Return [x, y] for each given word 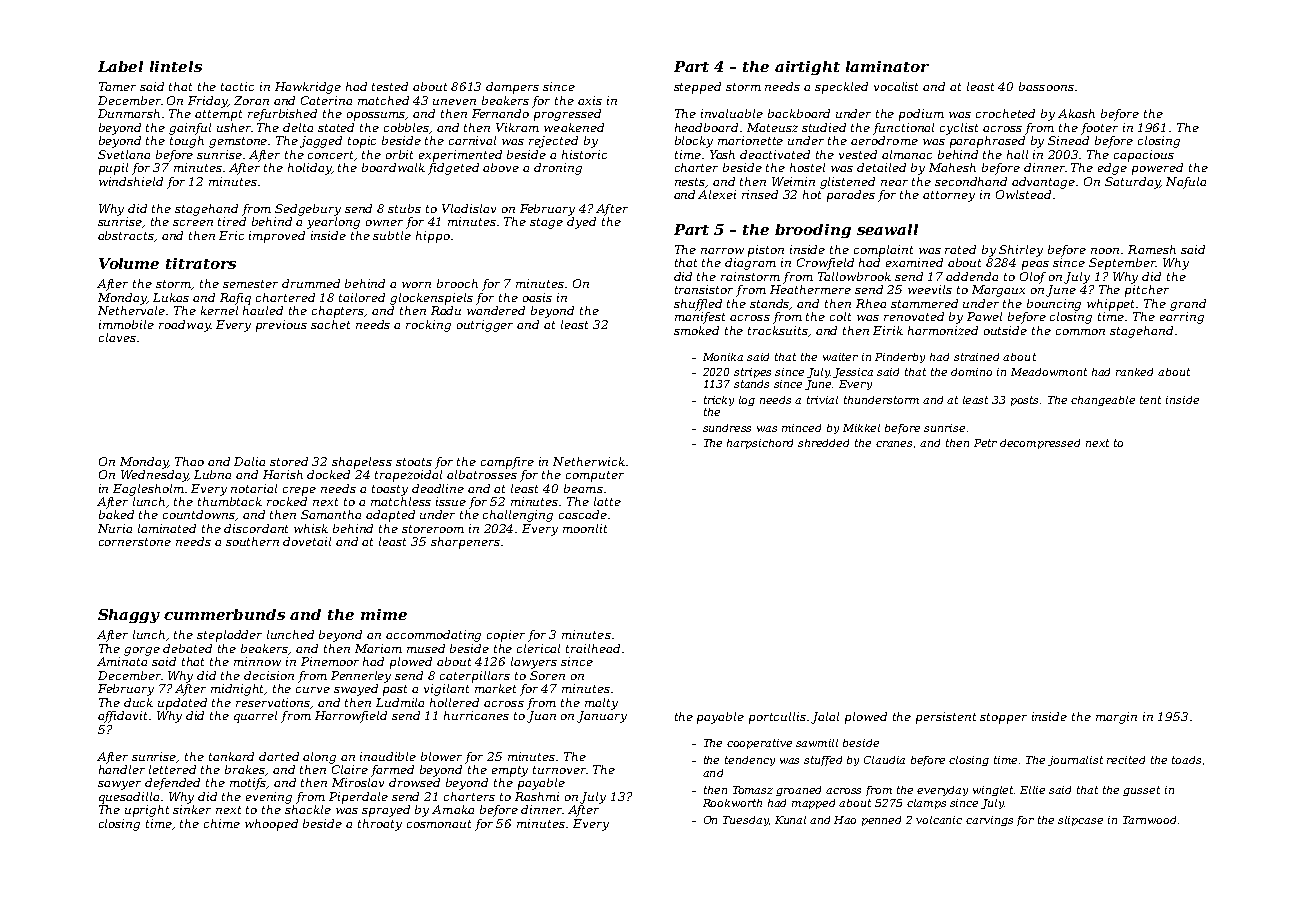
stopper [1003, 718]
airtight [807, 68]
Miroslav [358, 782]
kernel [219, 310]
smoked [696, 330]
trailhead [593, 648]
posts [1024, 401]
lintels [176, 66]
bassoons [1046, 86]
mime [384, 614]
